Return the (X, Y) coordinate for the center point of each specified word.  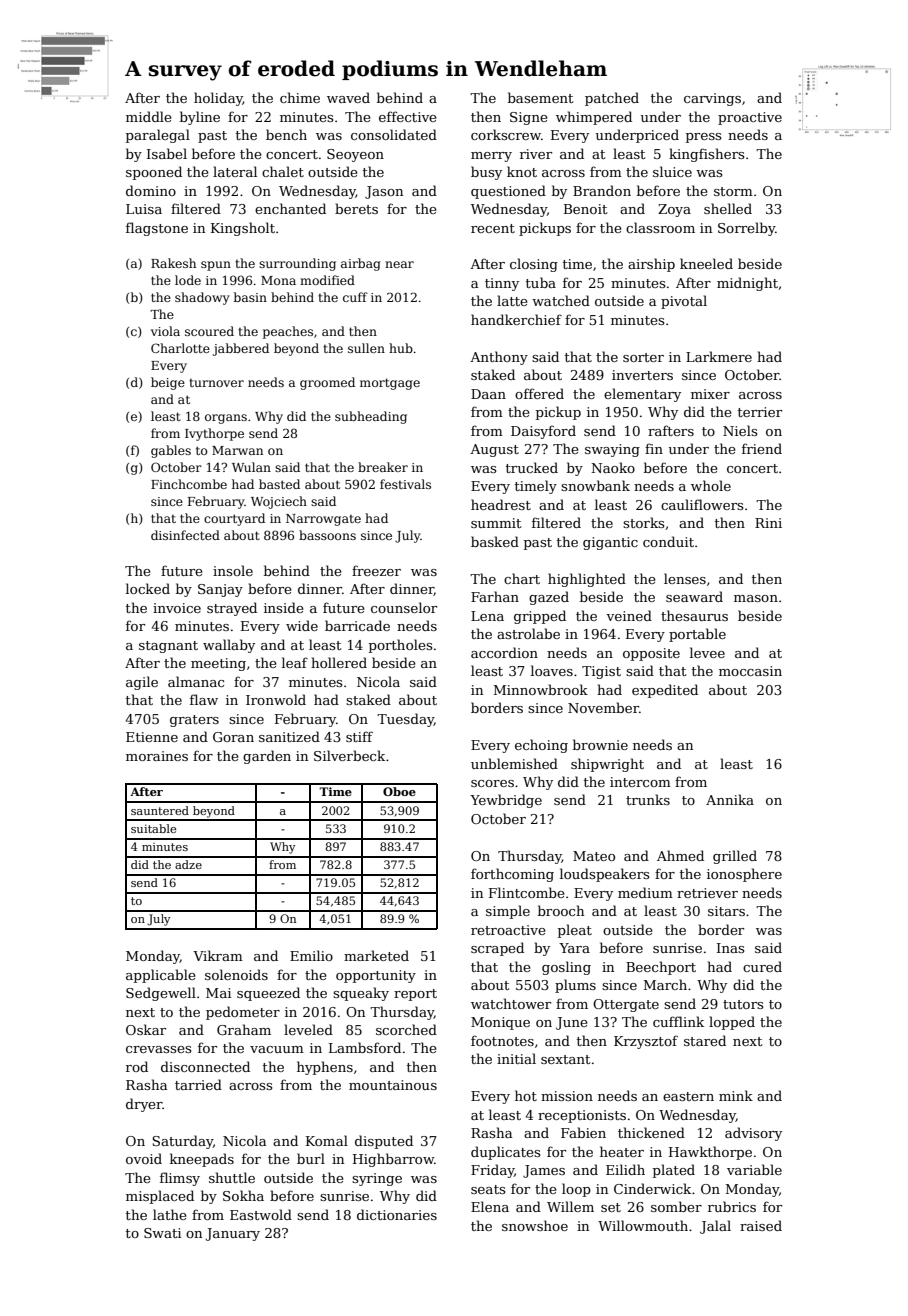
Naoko (613, 467)
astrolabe (528, 633)
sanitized (289, 736)
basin (250, 297)
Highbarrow (393, 1160)
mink (736, 1095)
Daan (488, 394)
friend (762, 448)
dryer (144, 1105)
